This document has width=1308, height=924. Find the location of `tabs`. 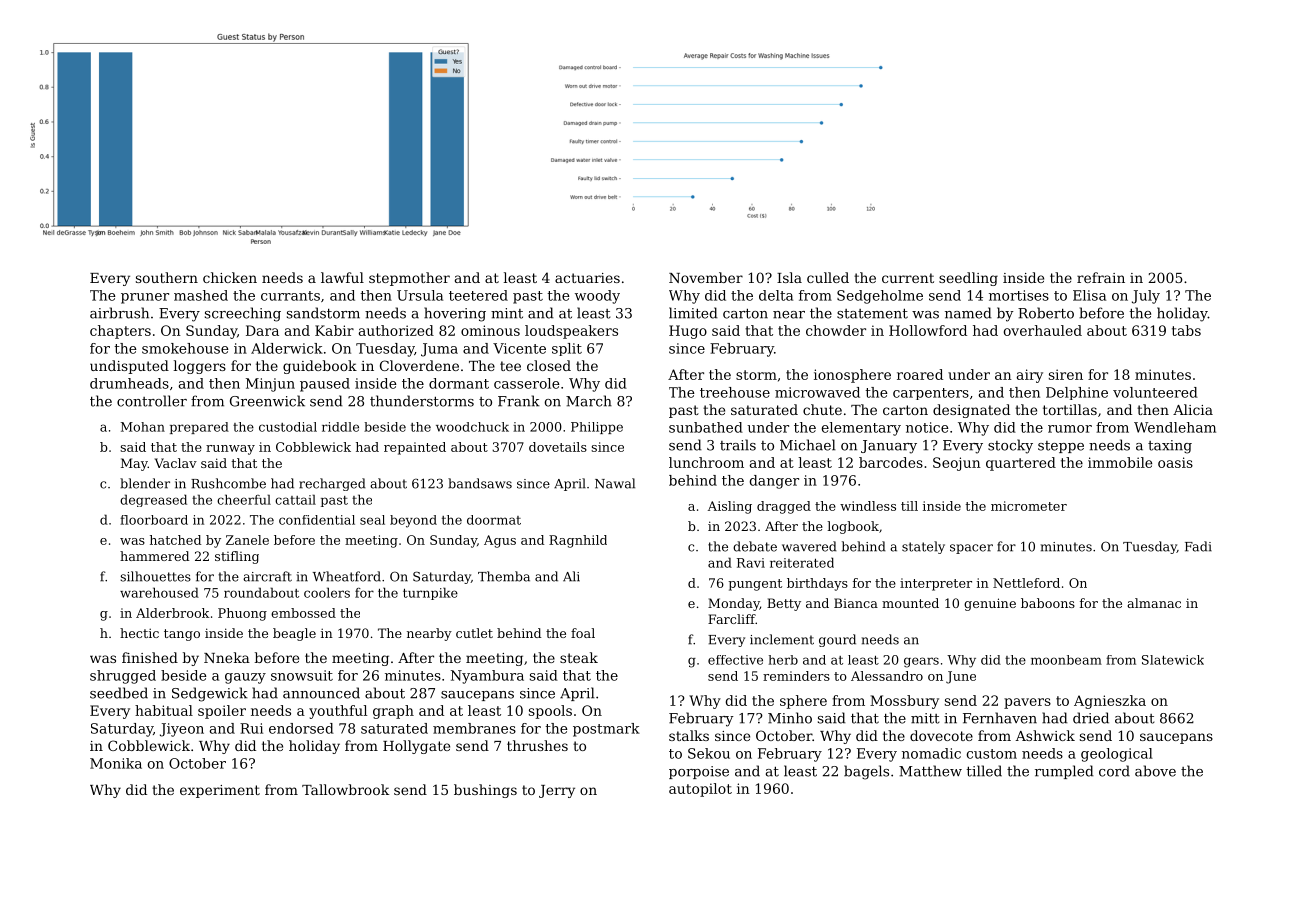

tabs is located at coordinates (1186, 330).
